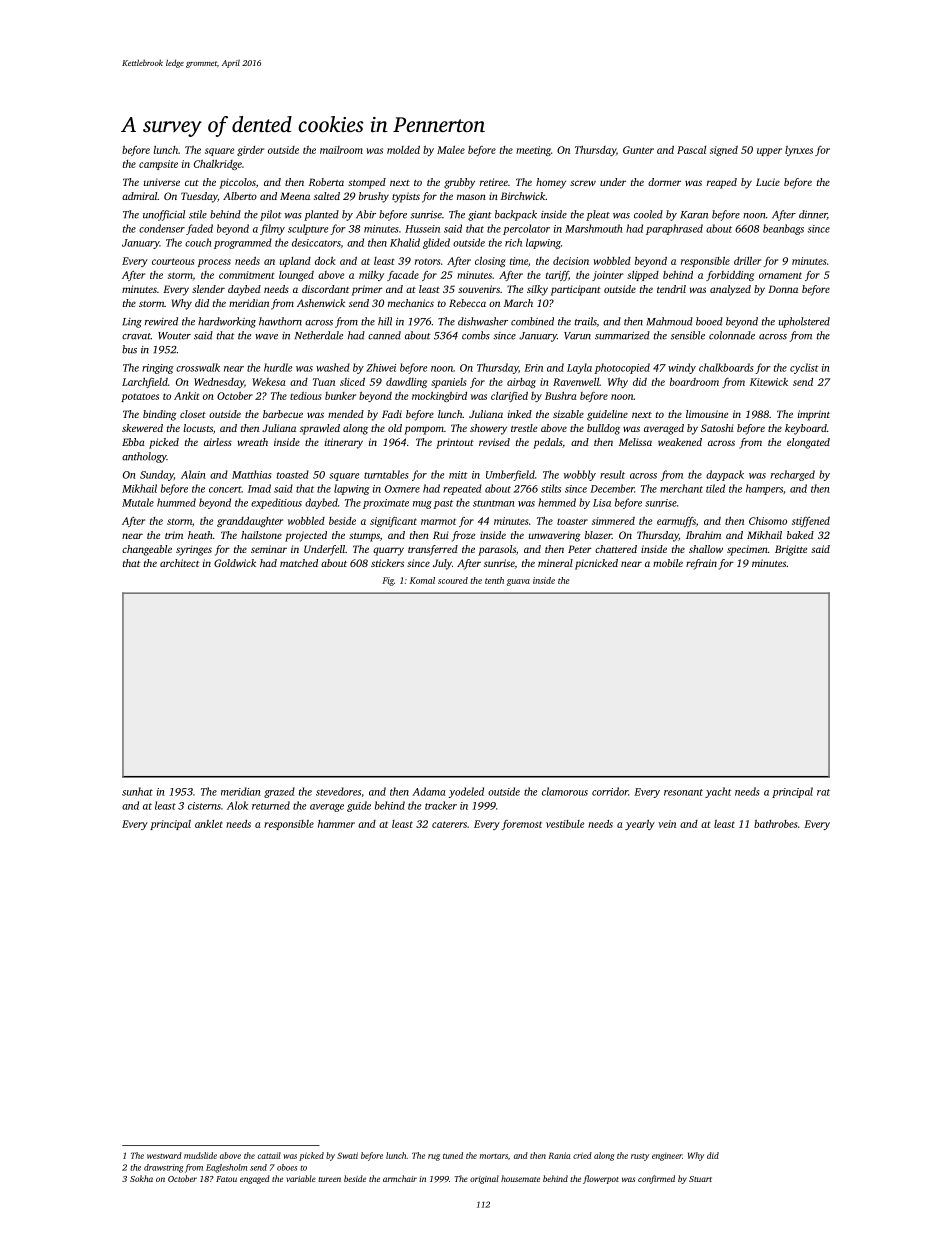 The height and width of the image is (1233, 952). What do you see at coordinates (246, 275) in the image?
I see `commitment` at bounding box center [246, 275].
